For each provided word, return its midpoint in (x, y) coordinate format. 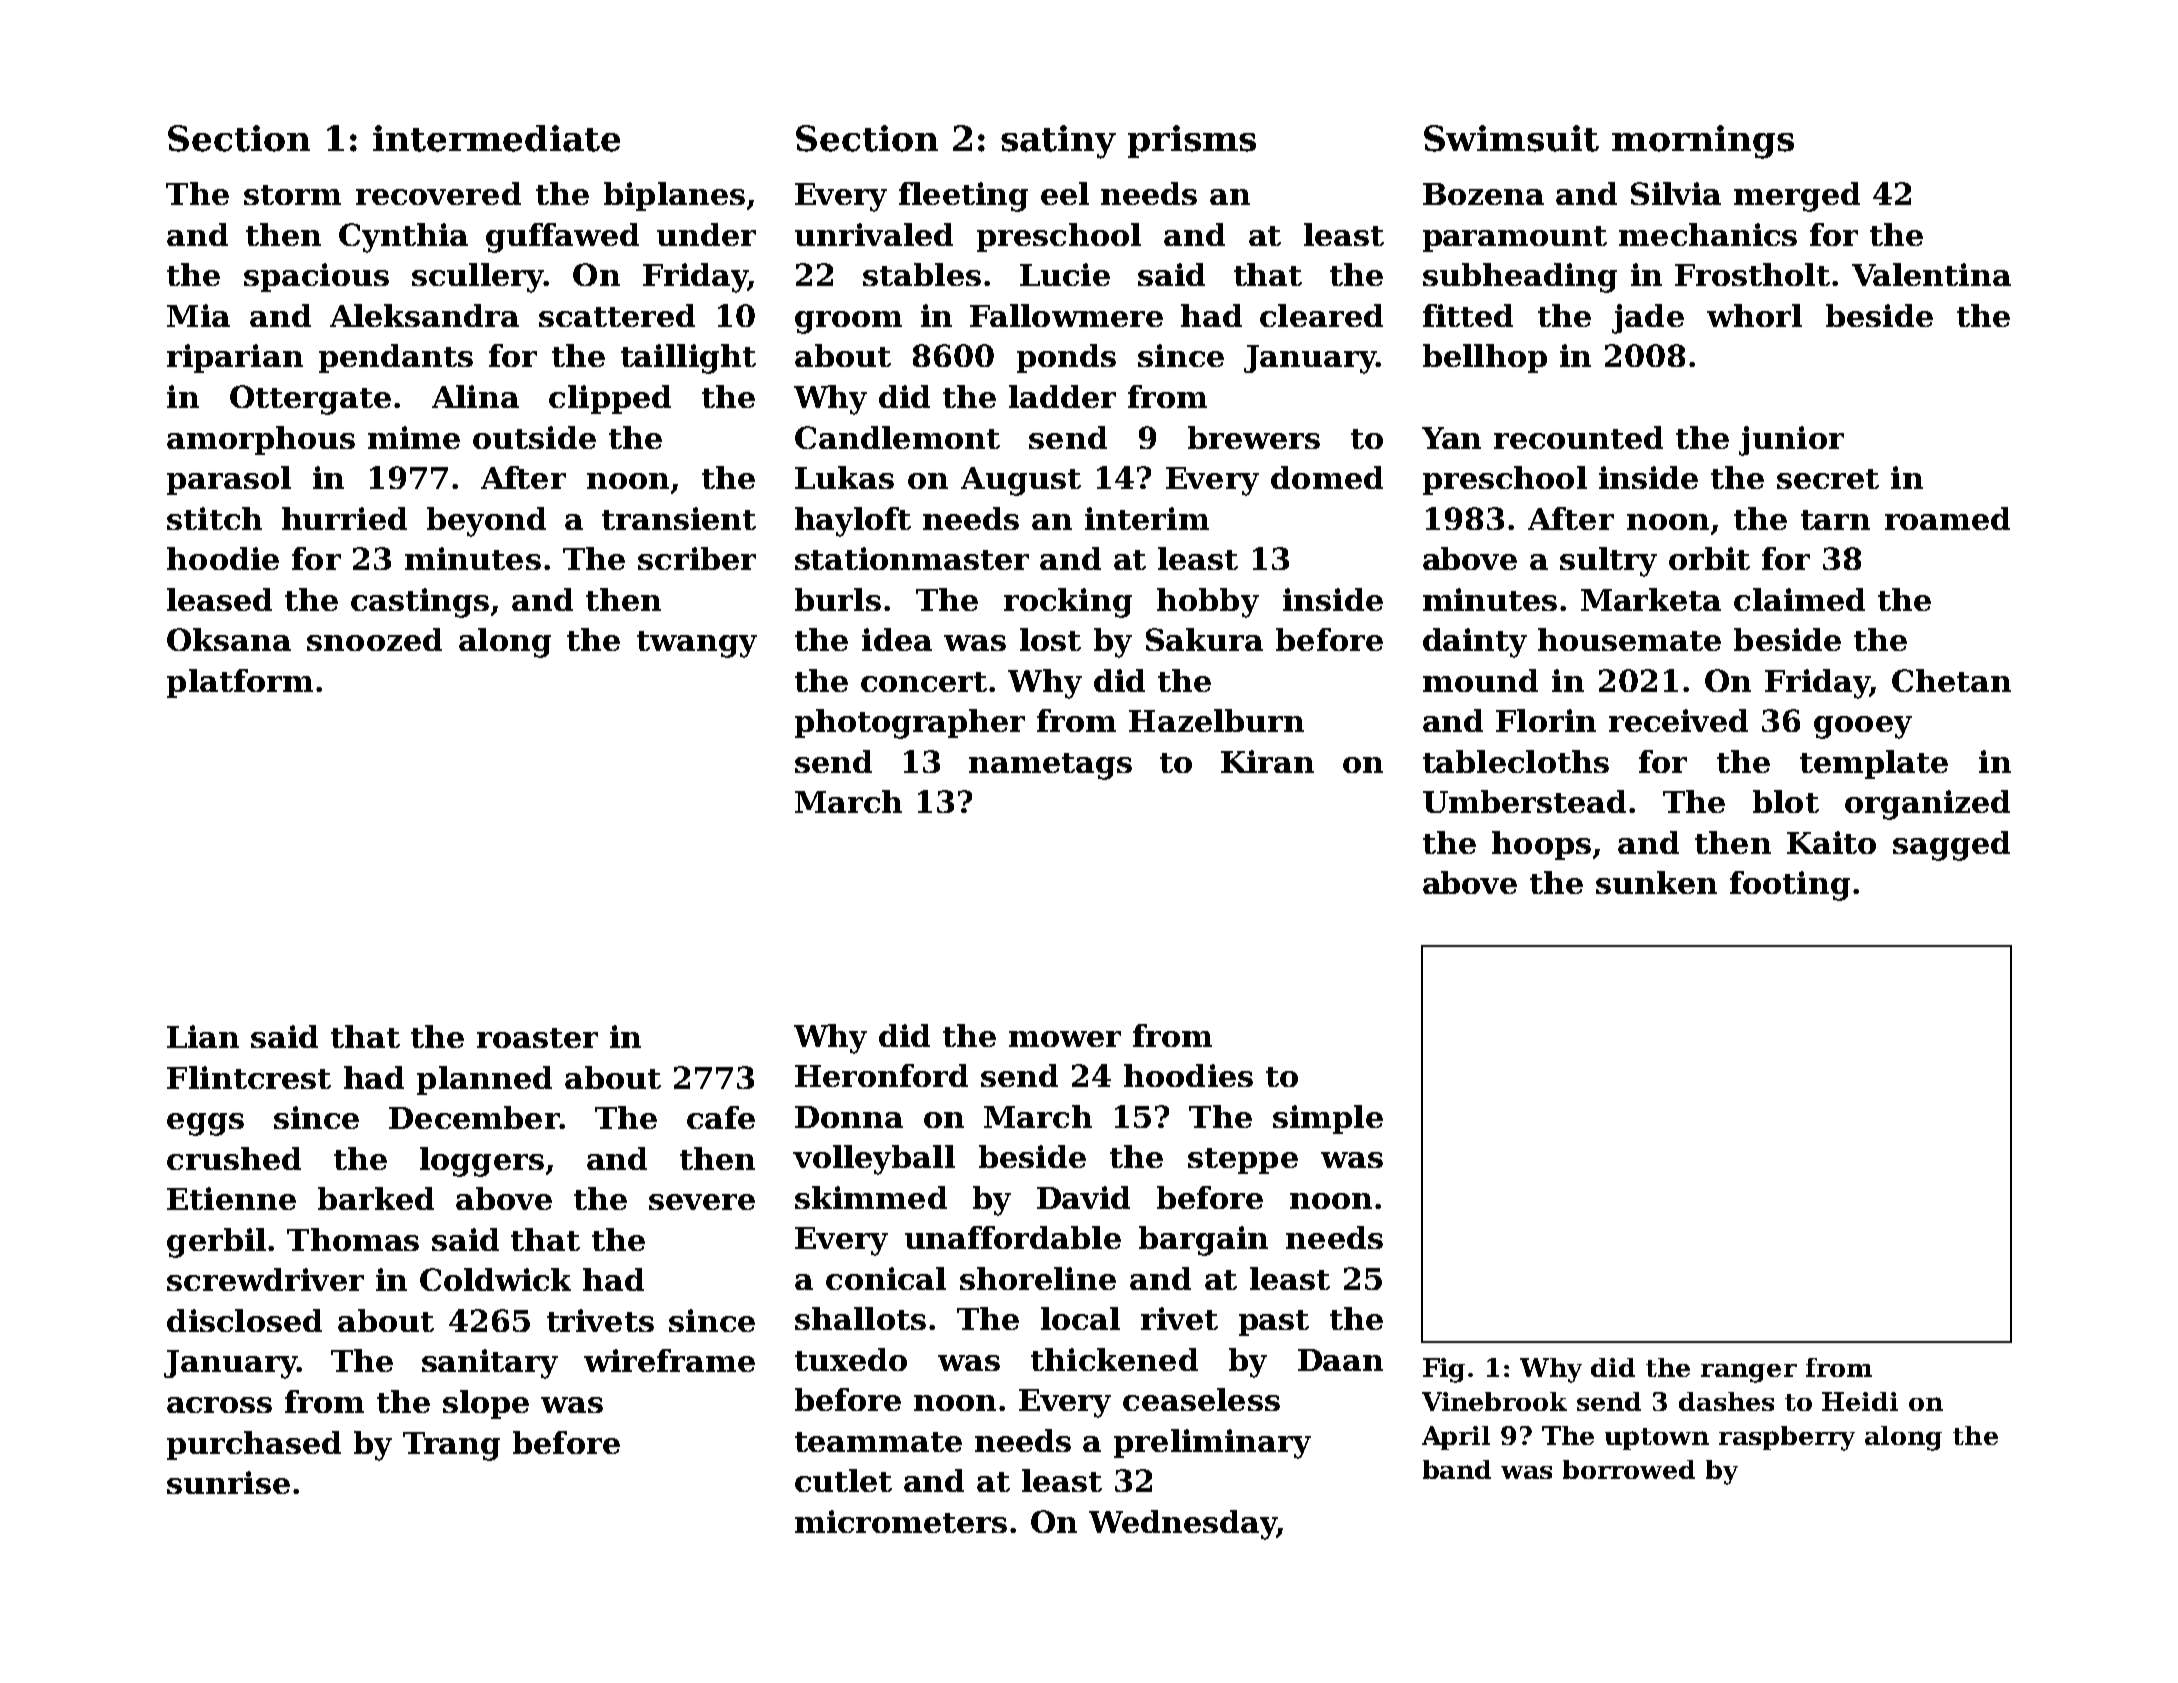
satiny (1058, 142)
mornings (1703, 142)
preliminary (1212, 1444)
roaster (537, 1038)
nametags (1050, 766)
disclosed (244, 1320)
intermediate (496, 138)
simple (1328, 1119)
